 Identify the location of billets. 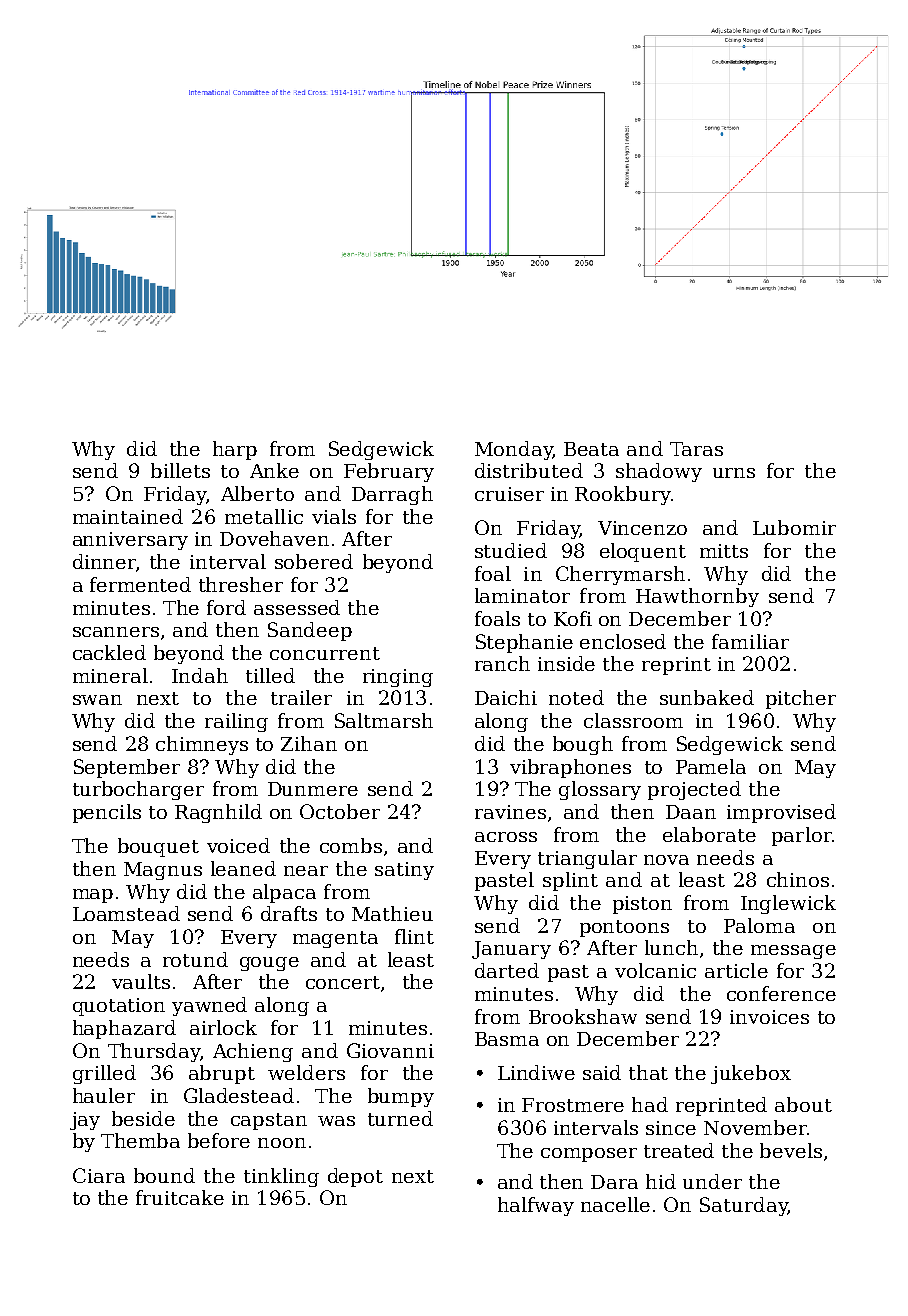
(180, 470).
